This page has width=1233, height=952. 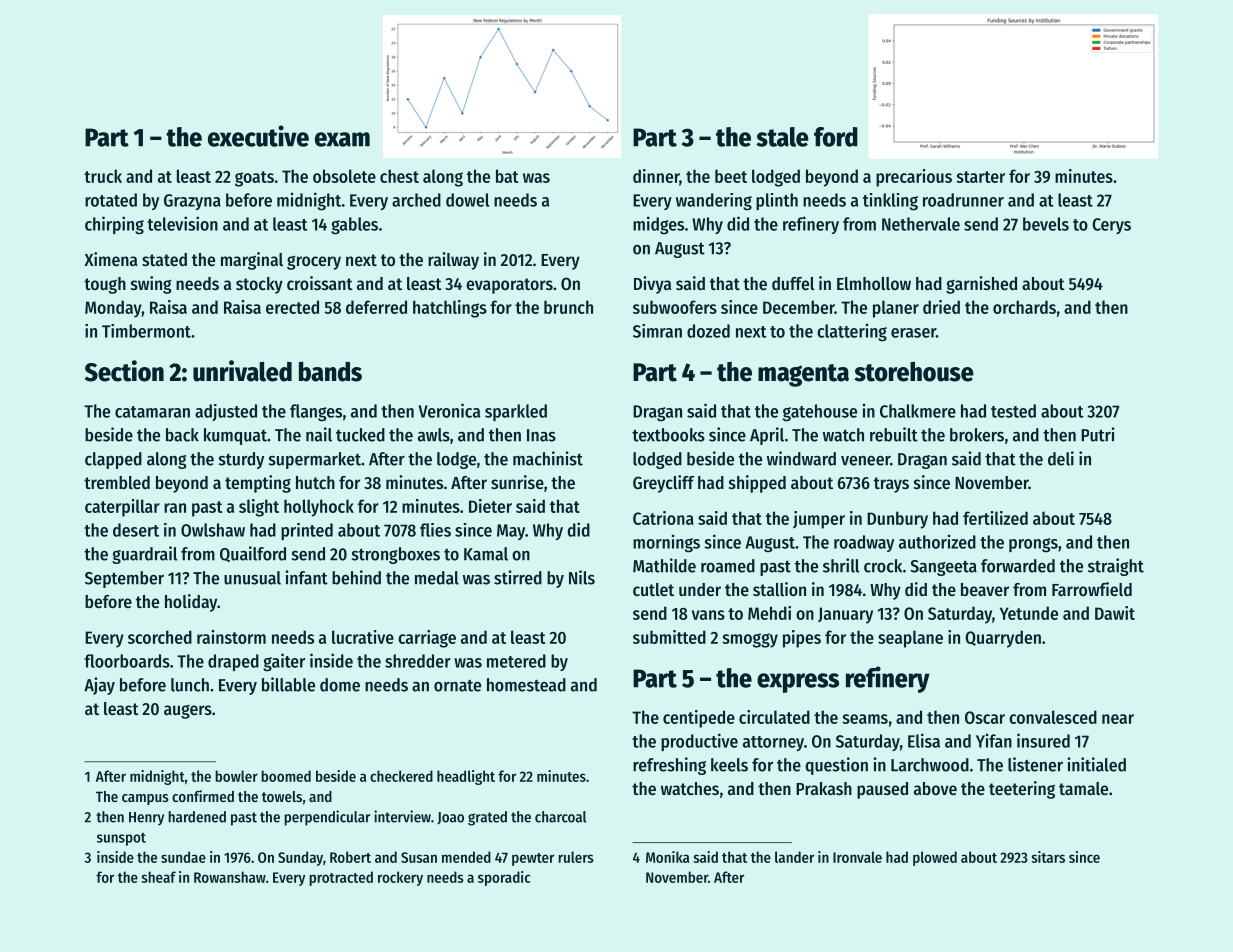 I want to click on dinner, so click(x=656, y=177).
